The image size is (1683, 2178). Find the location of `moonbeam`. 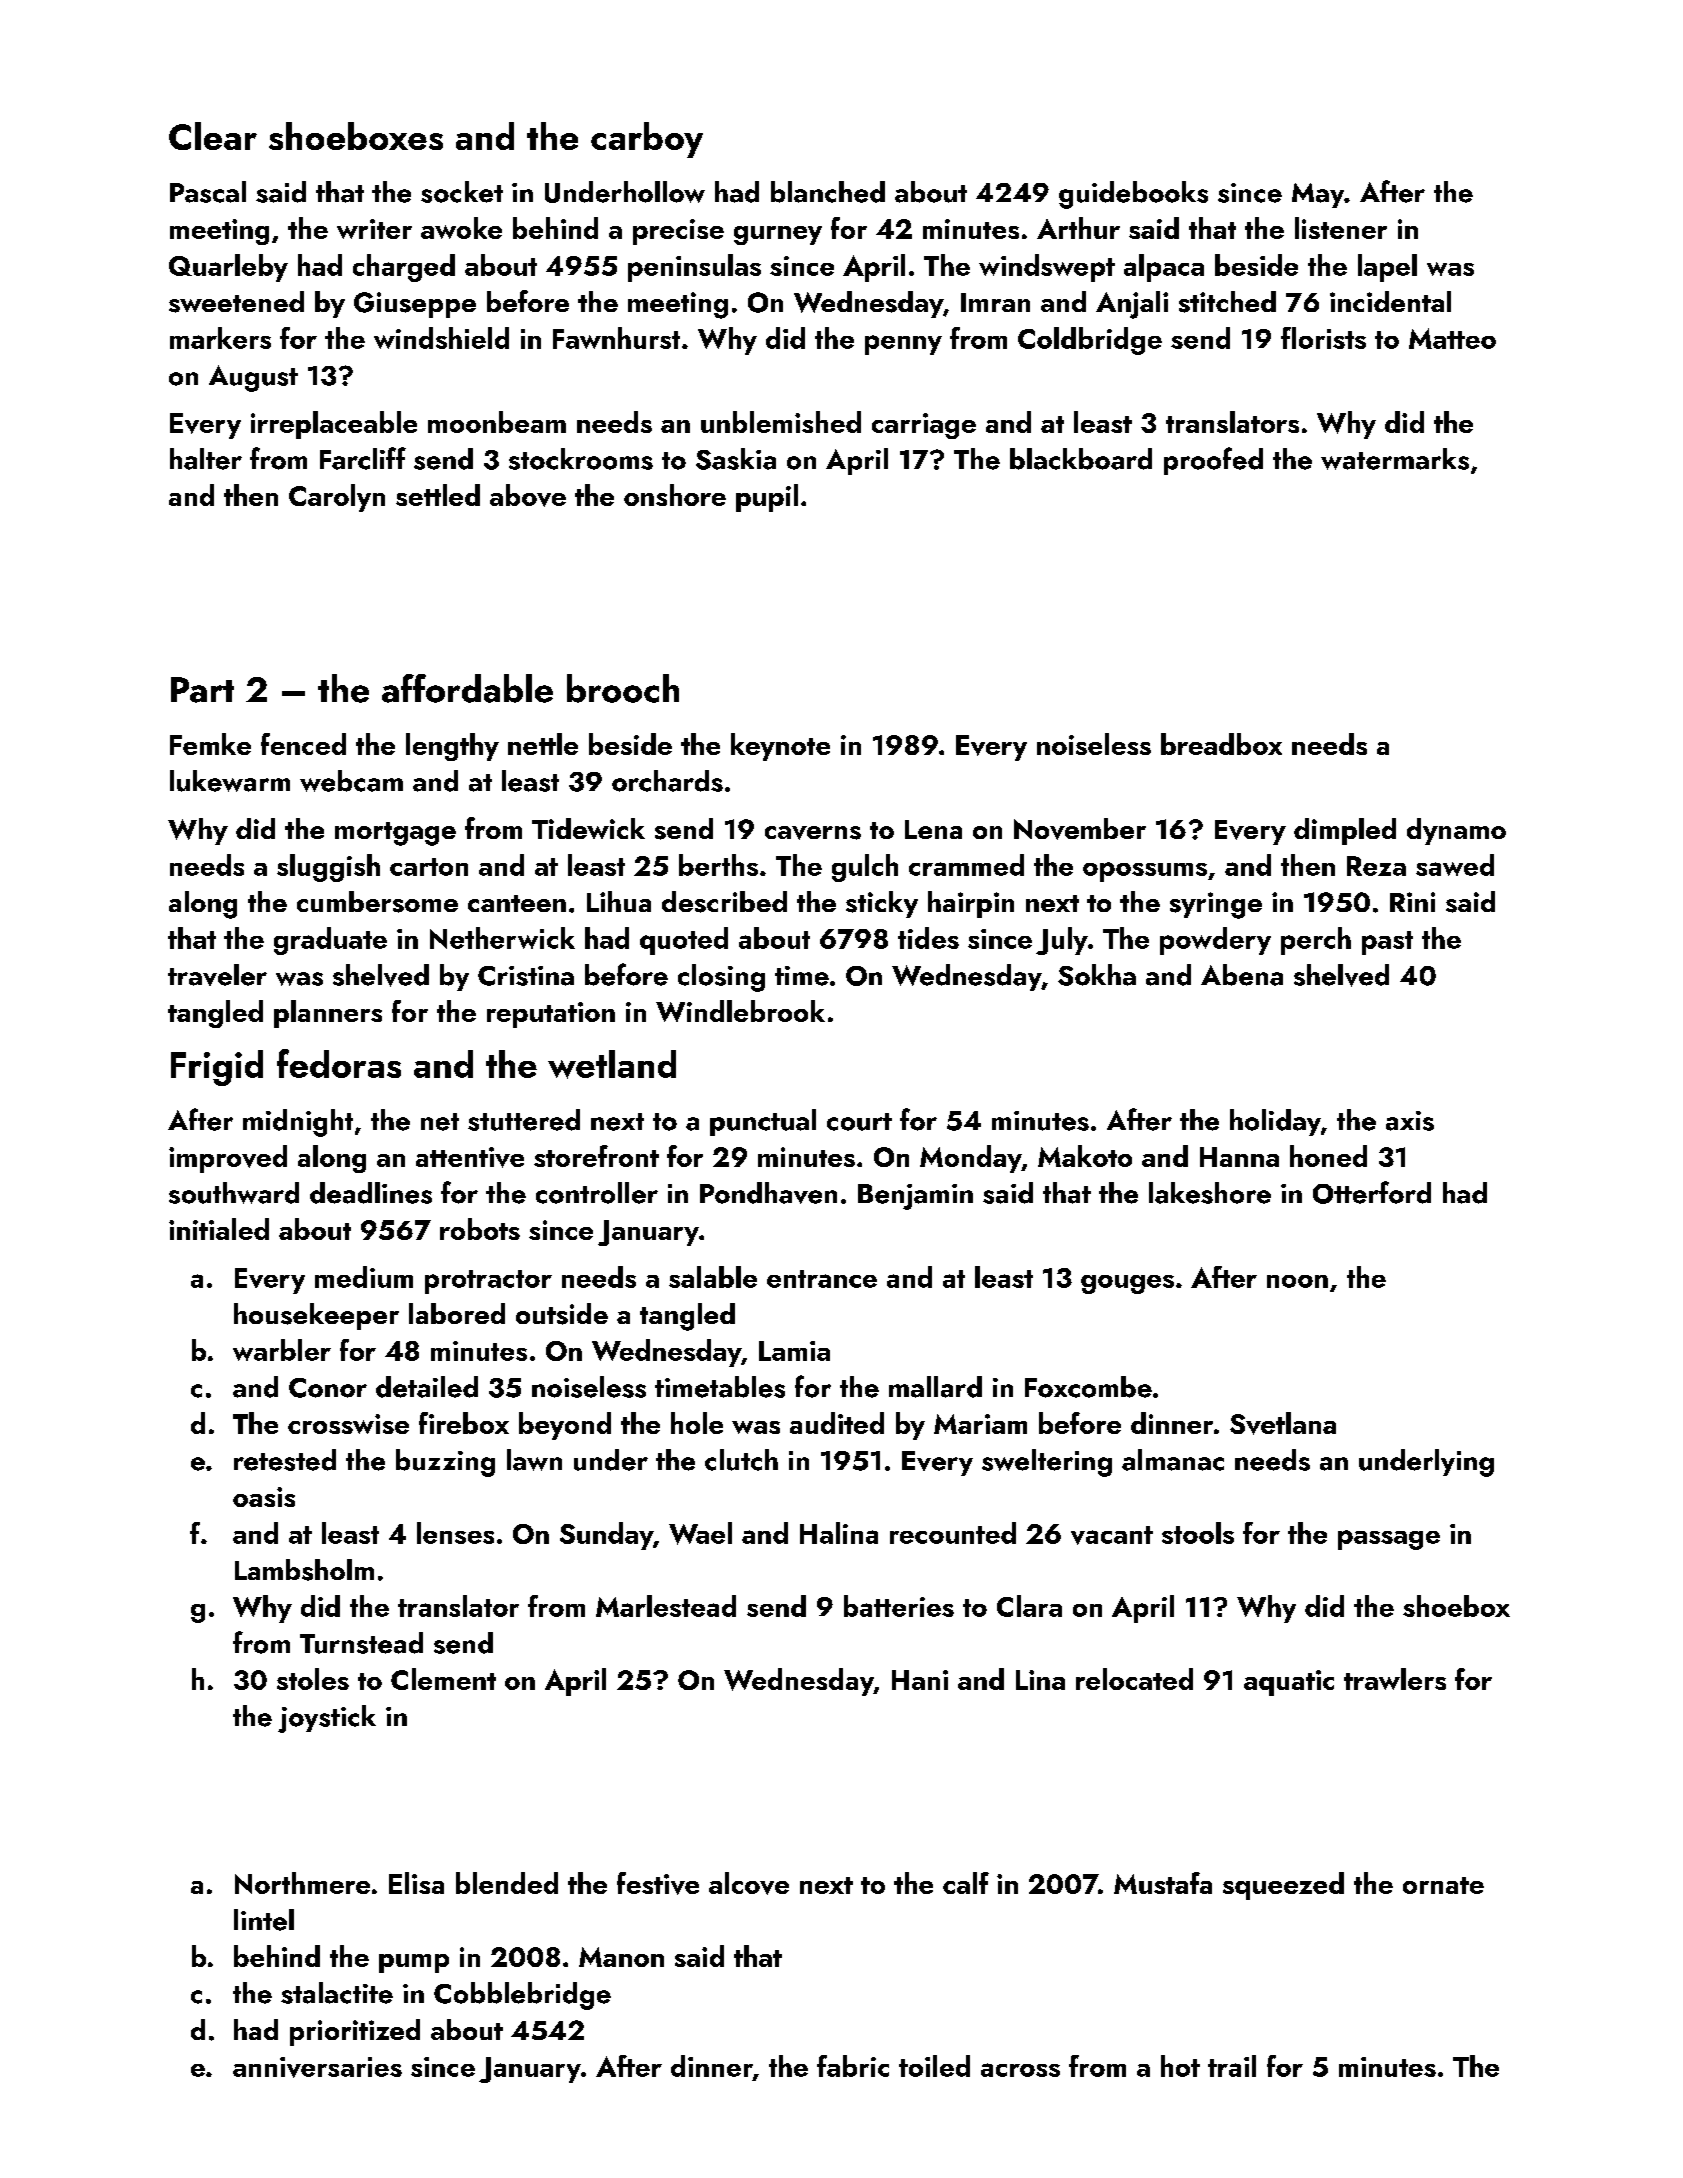

moonbeam is located at coordinates (497, 422).
